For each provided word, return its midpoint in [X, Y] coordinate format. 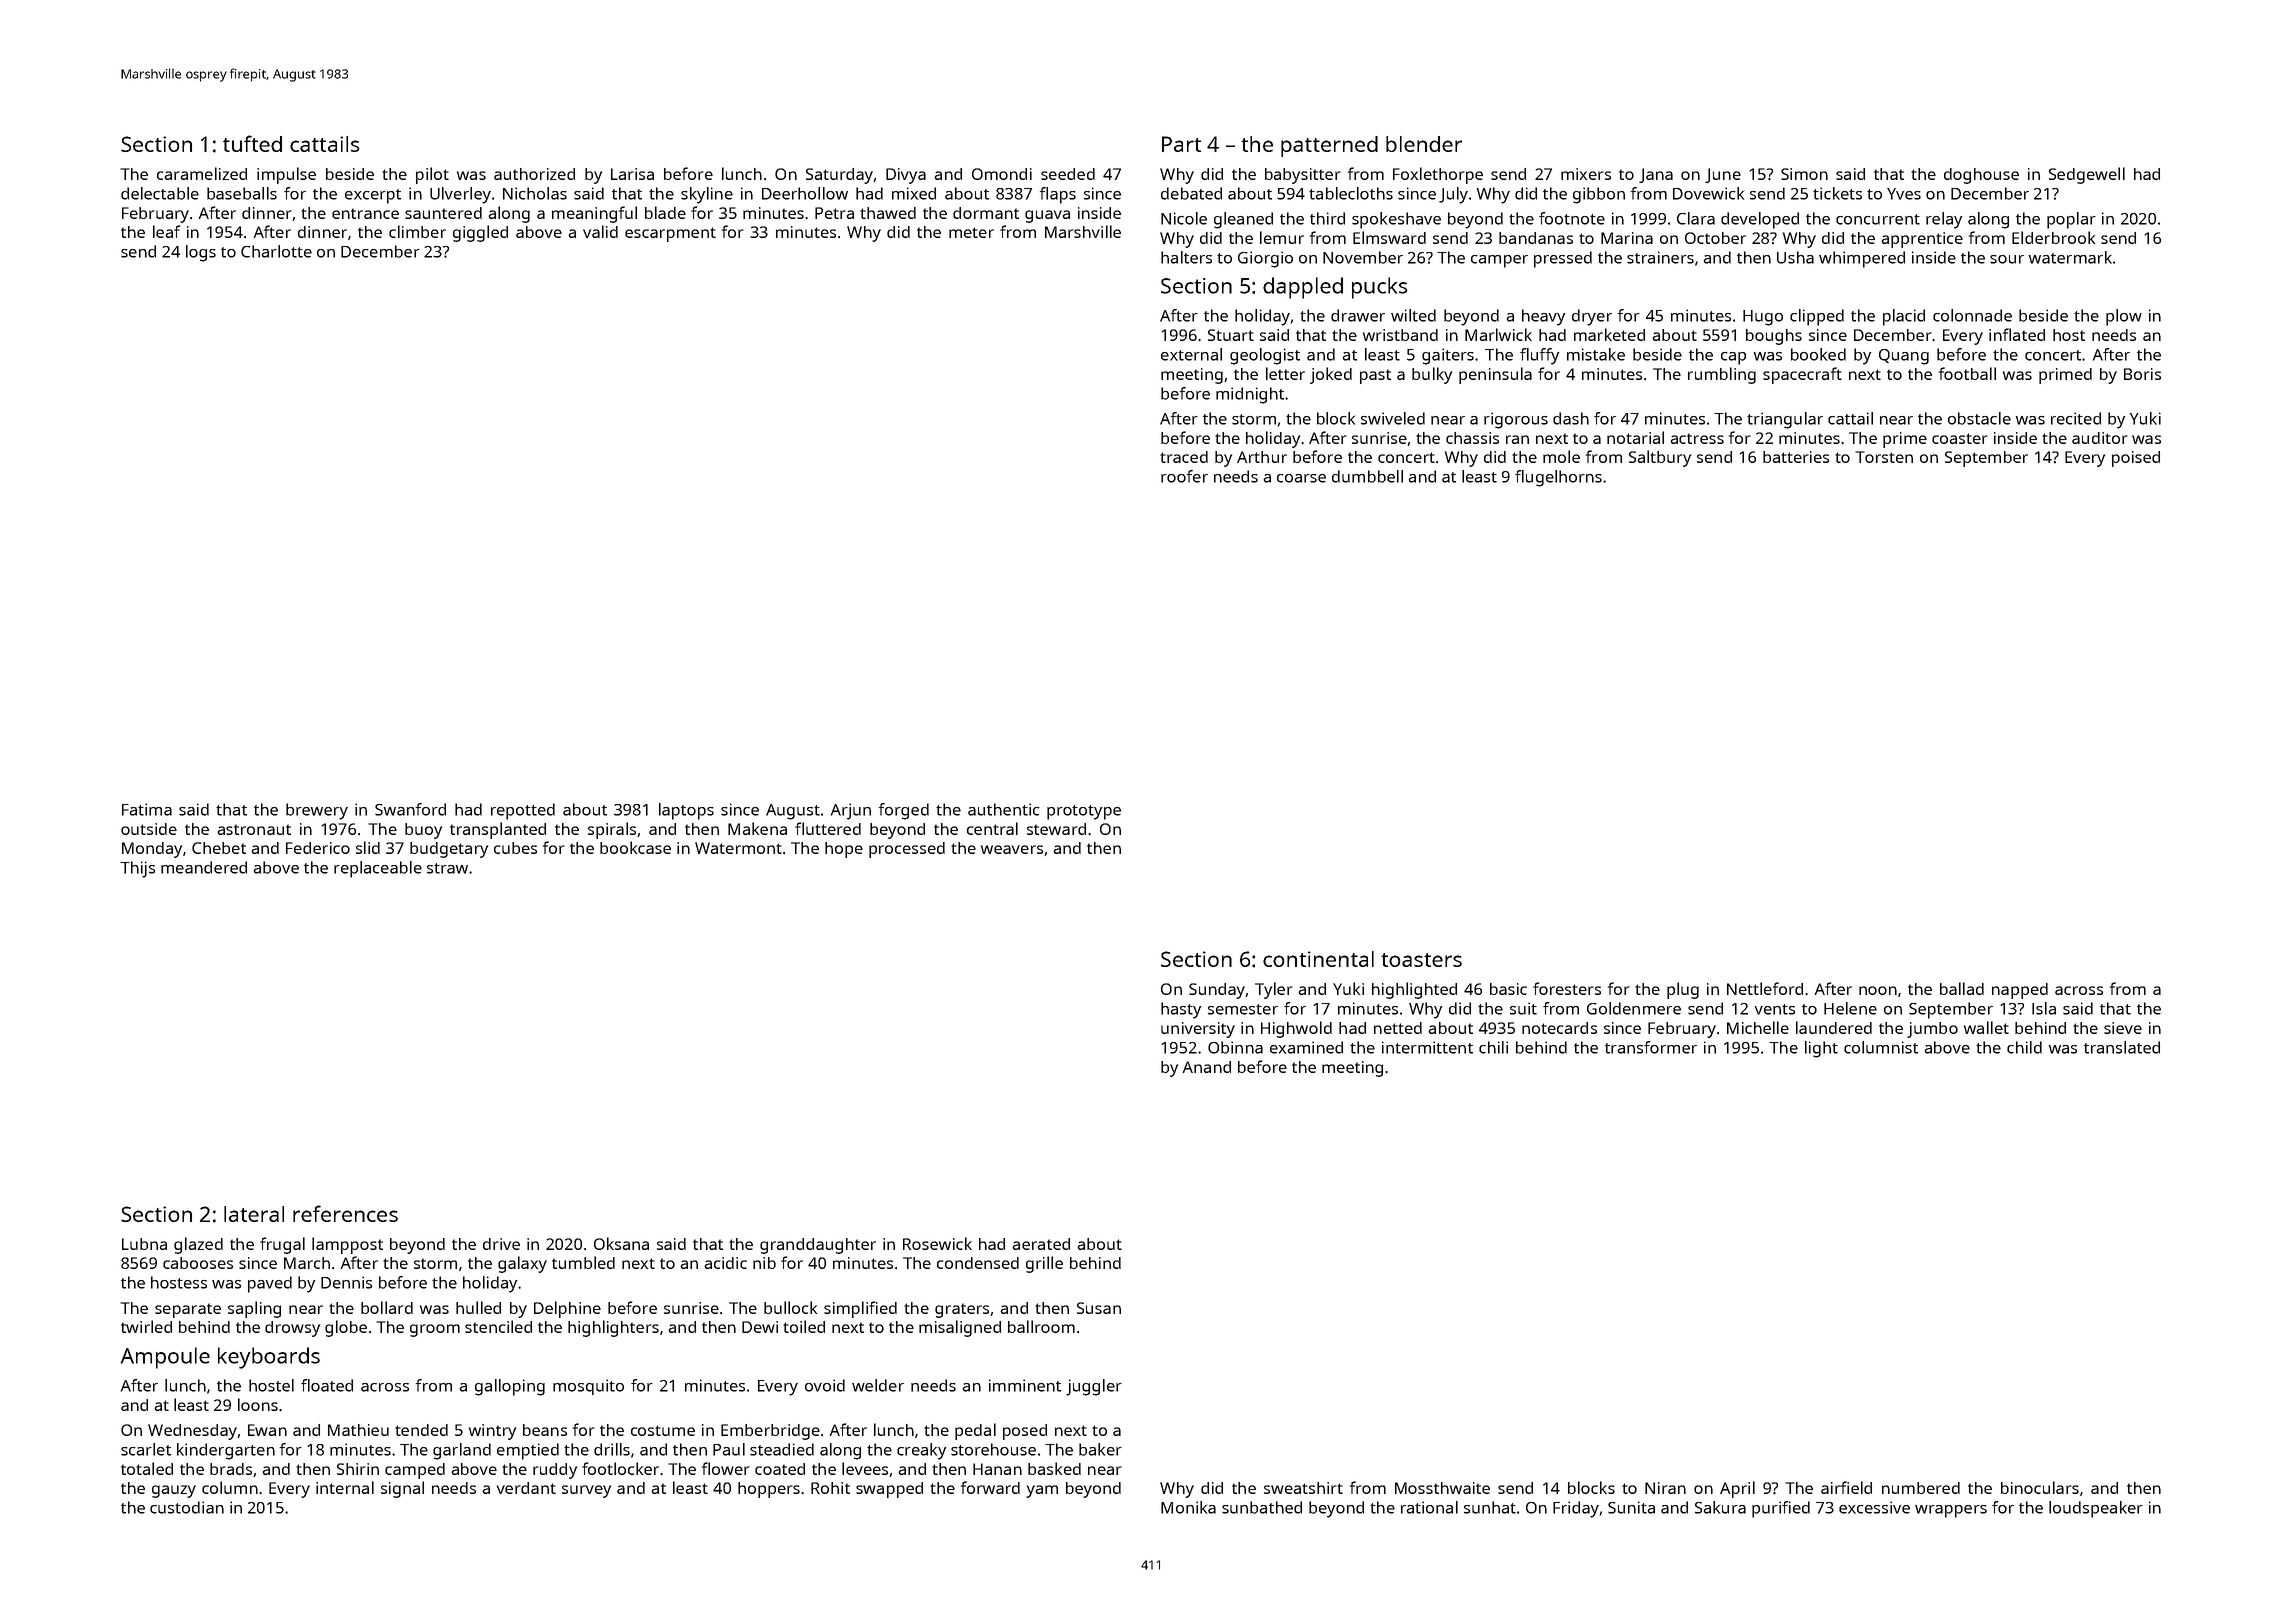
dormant [986, 213]
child [2024, 1047]
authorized [534, 174]
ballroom [1041, 1326]
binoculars [2040, 1487]
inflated [2017, 334]
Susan [1099, 1308]
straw [447, 868]
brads [231, 1469]
